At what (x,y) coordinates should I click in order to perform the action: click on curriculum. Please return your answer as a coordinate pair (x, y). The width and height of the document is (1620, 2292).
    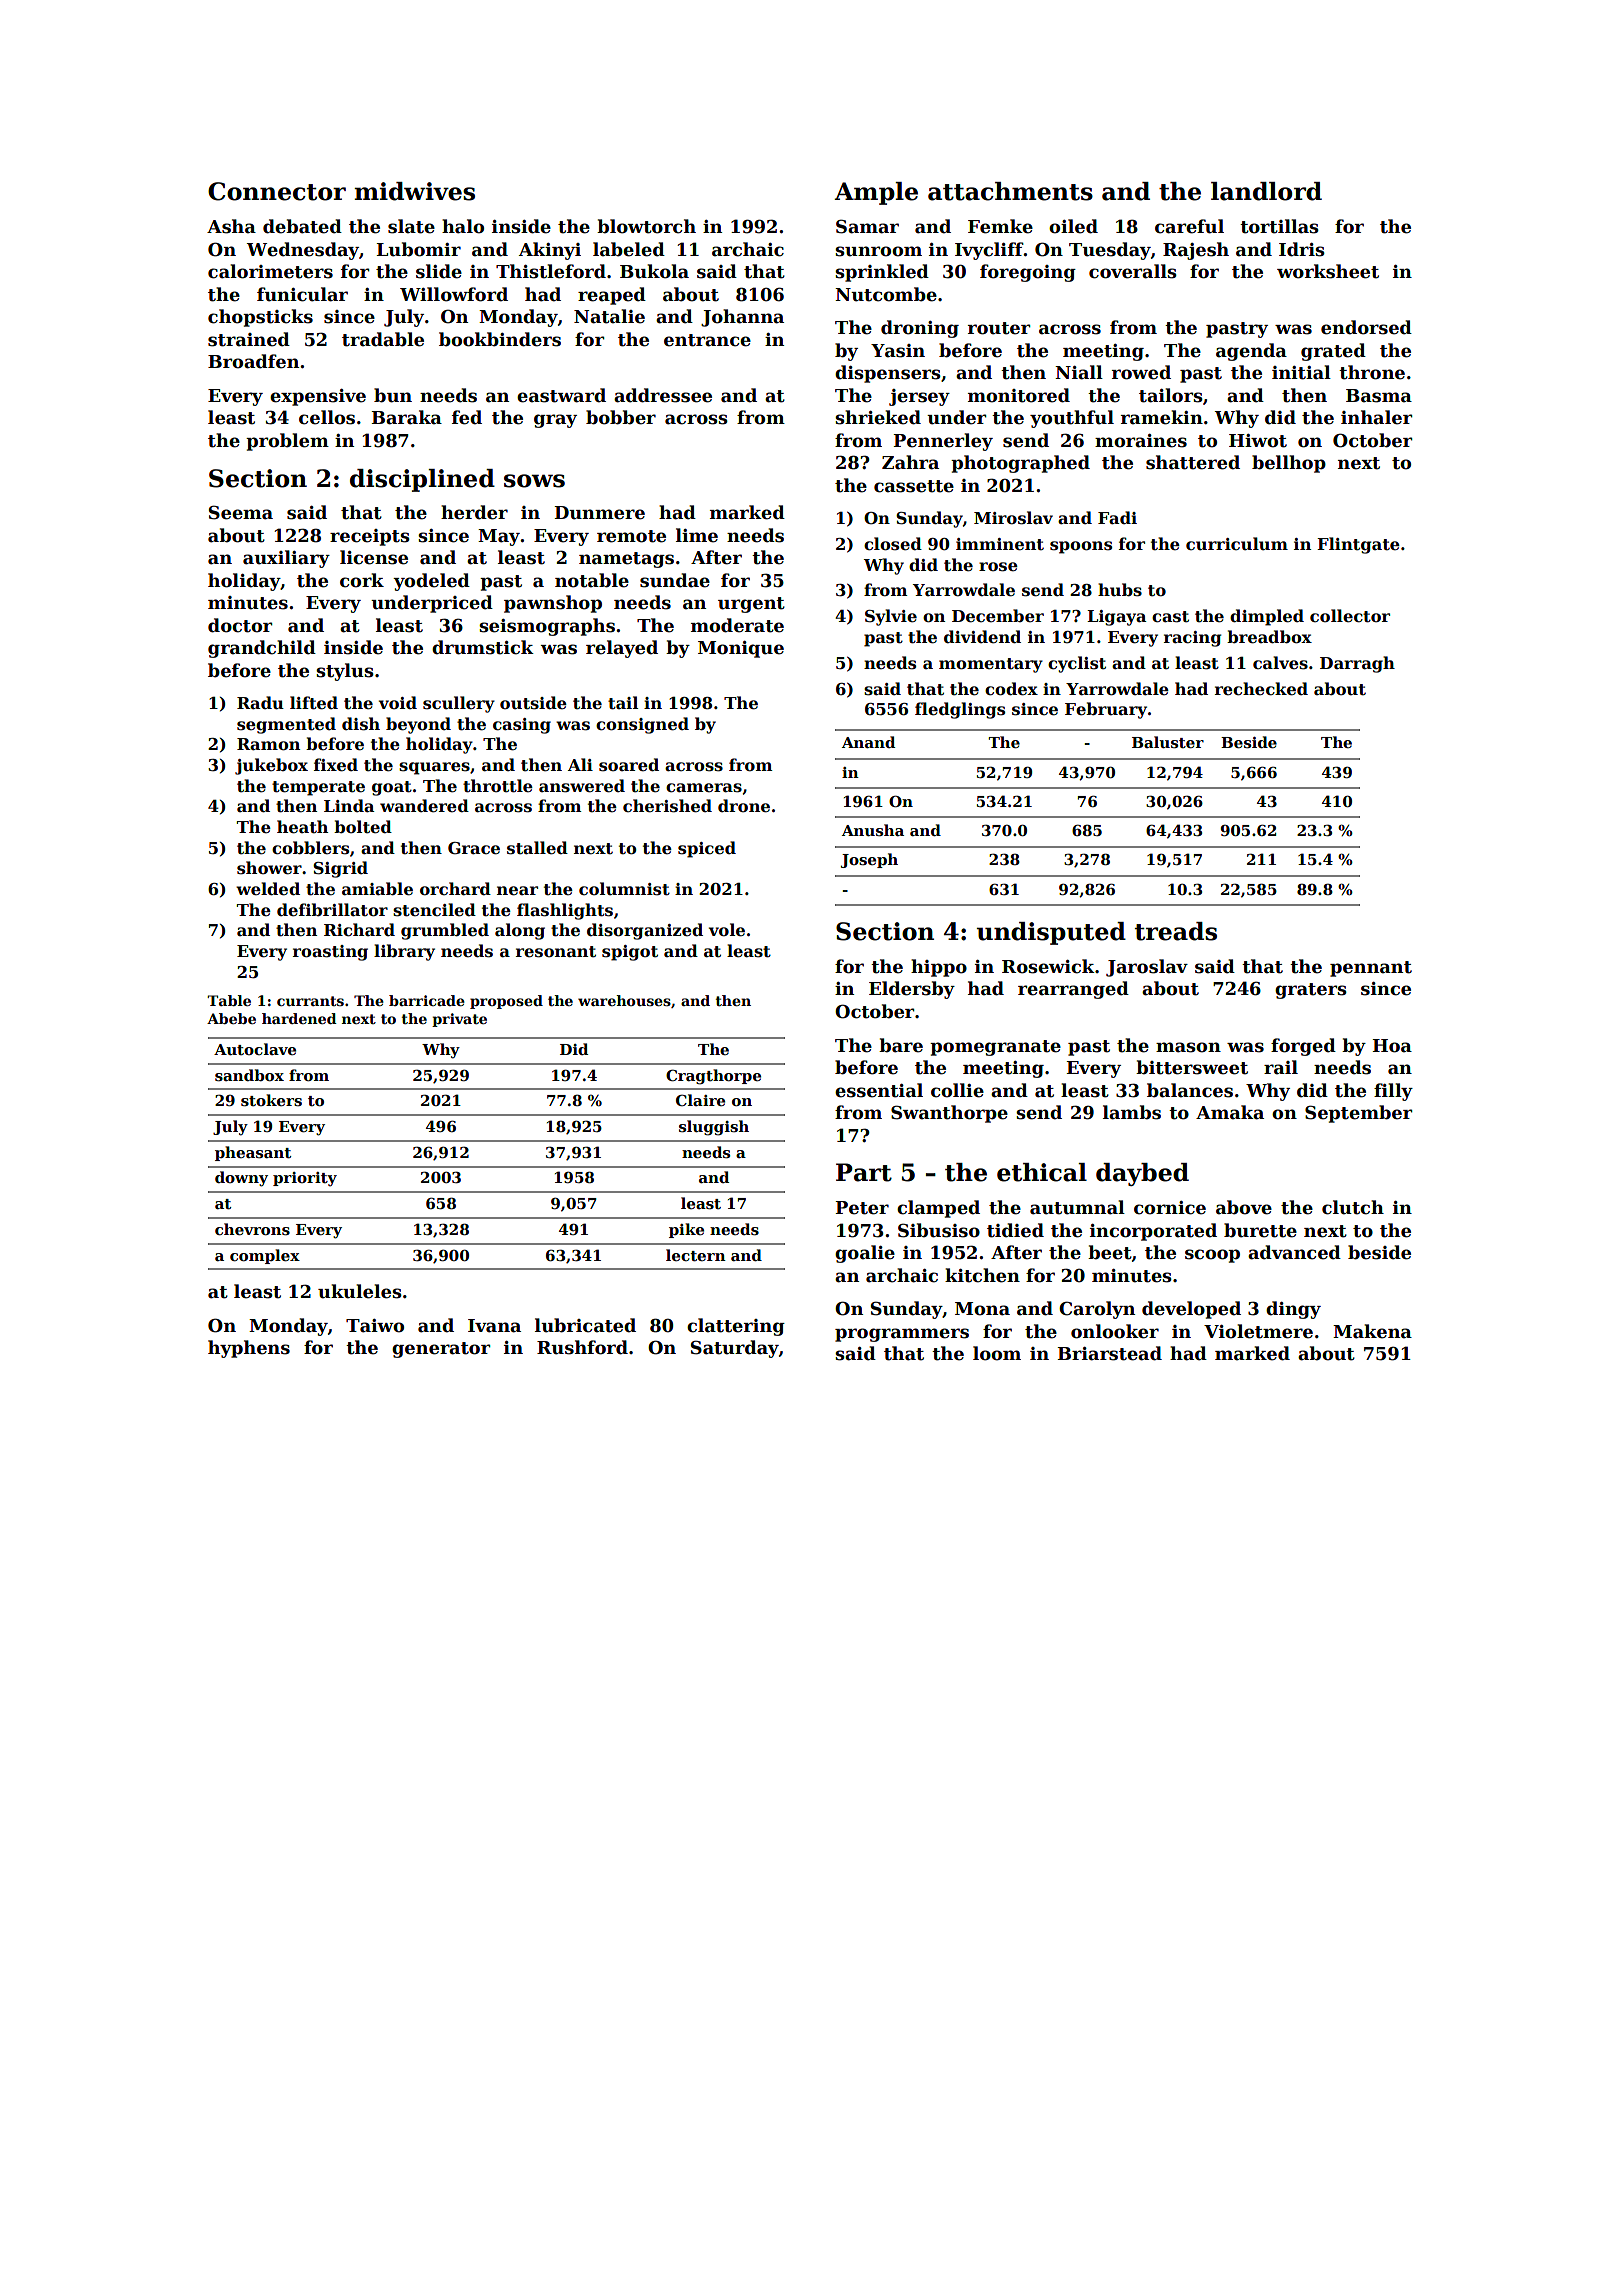
    Looking at the image, I should click on (1237, 543).
